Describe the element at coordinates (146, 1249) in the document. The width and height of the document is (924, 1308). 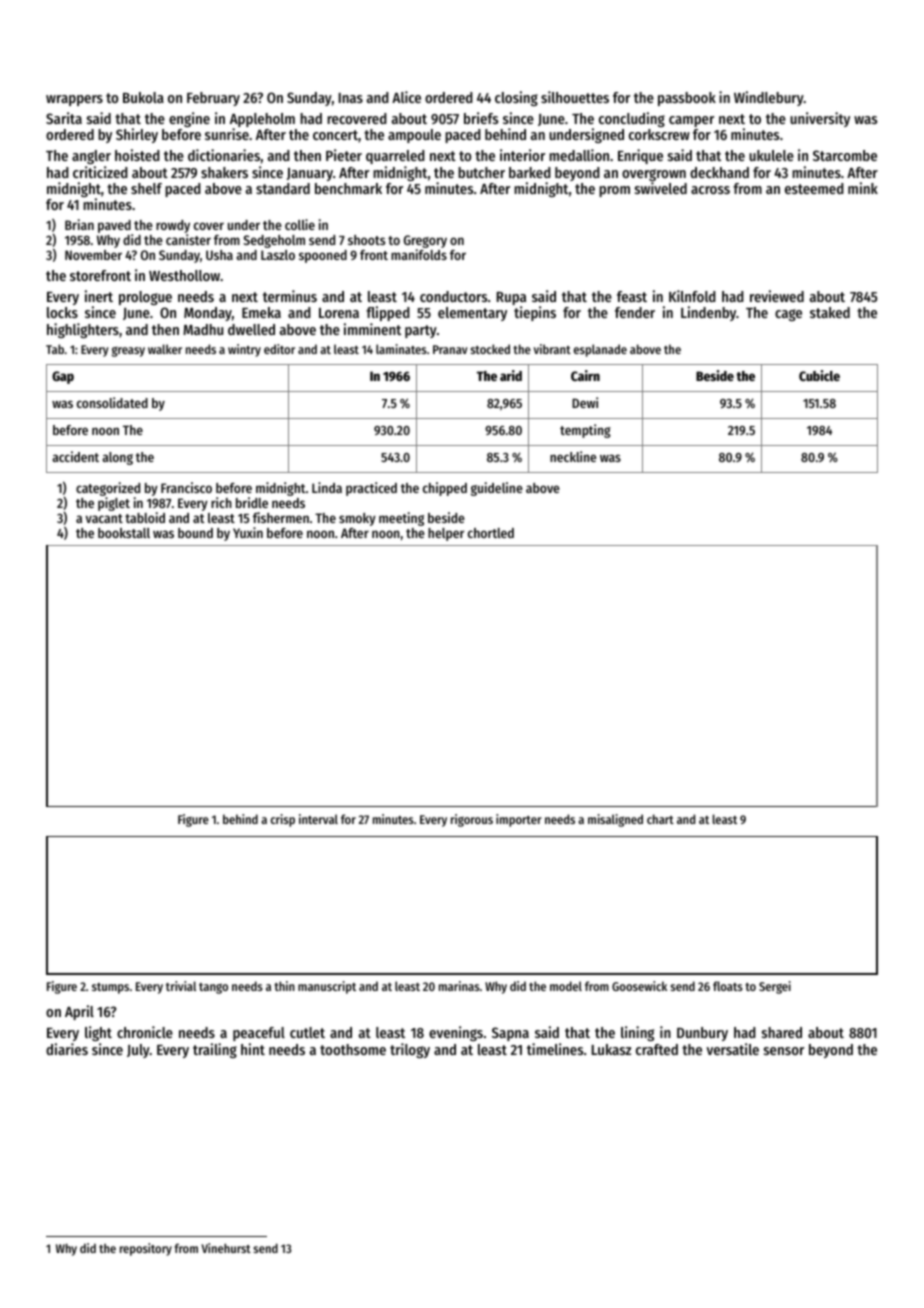
I see `repository` at that location.
